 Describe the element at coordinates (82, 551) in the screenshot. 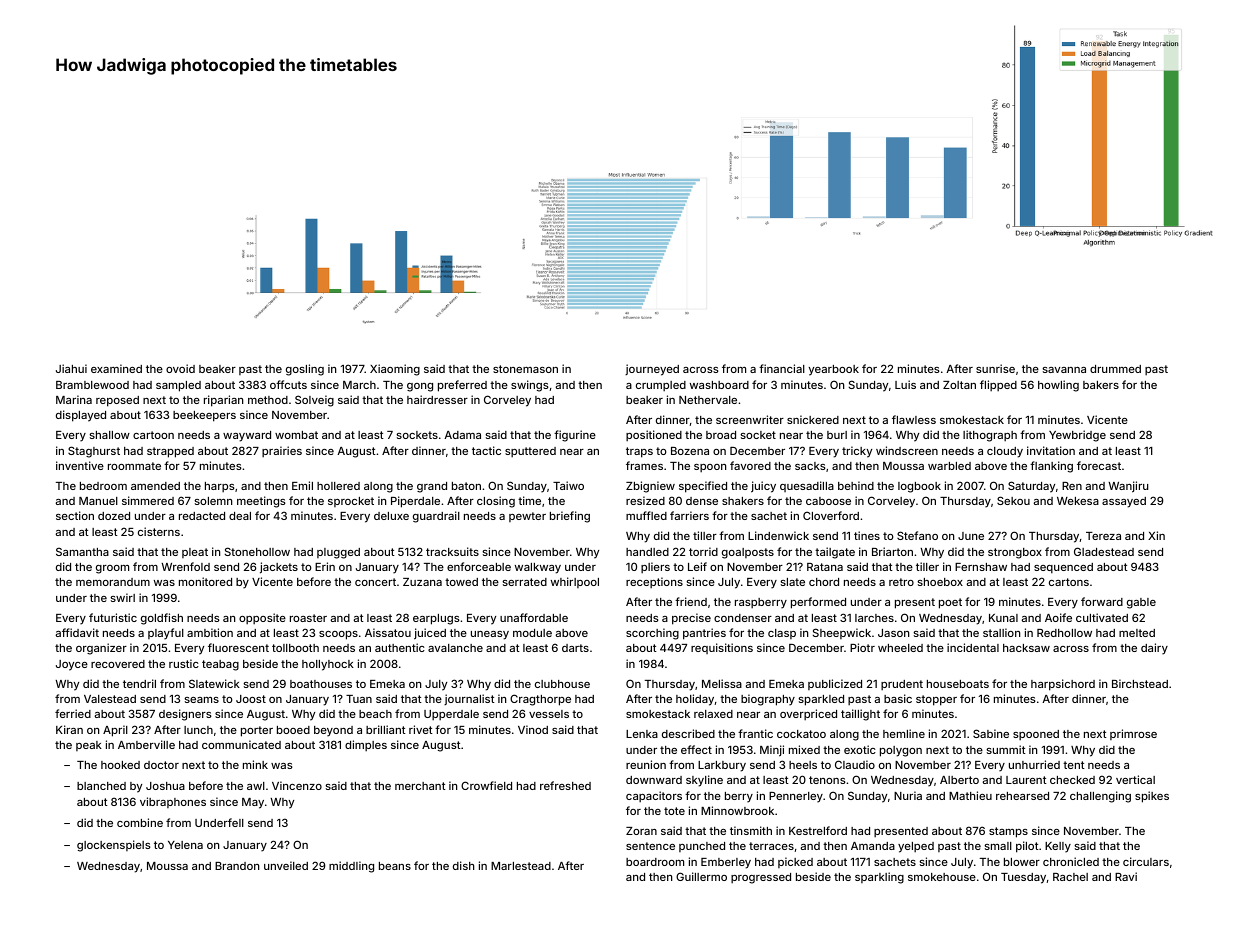

I see `Samantha` at that location.
